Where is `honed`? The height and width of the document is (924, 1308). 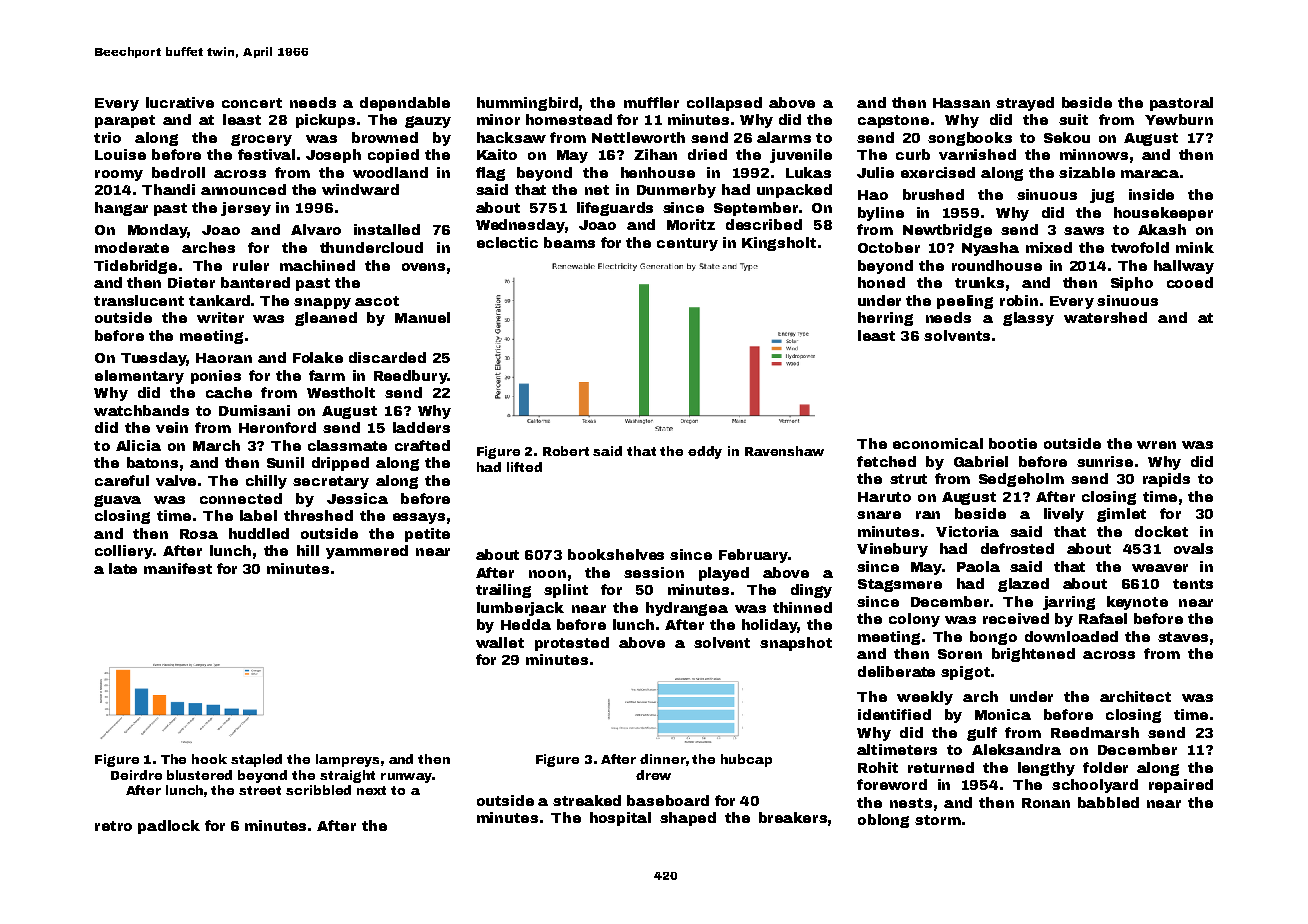
honed is located at coordinates (881, 282).
